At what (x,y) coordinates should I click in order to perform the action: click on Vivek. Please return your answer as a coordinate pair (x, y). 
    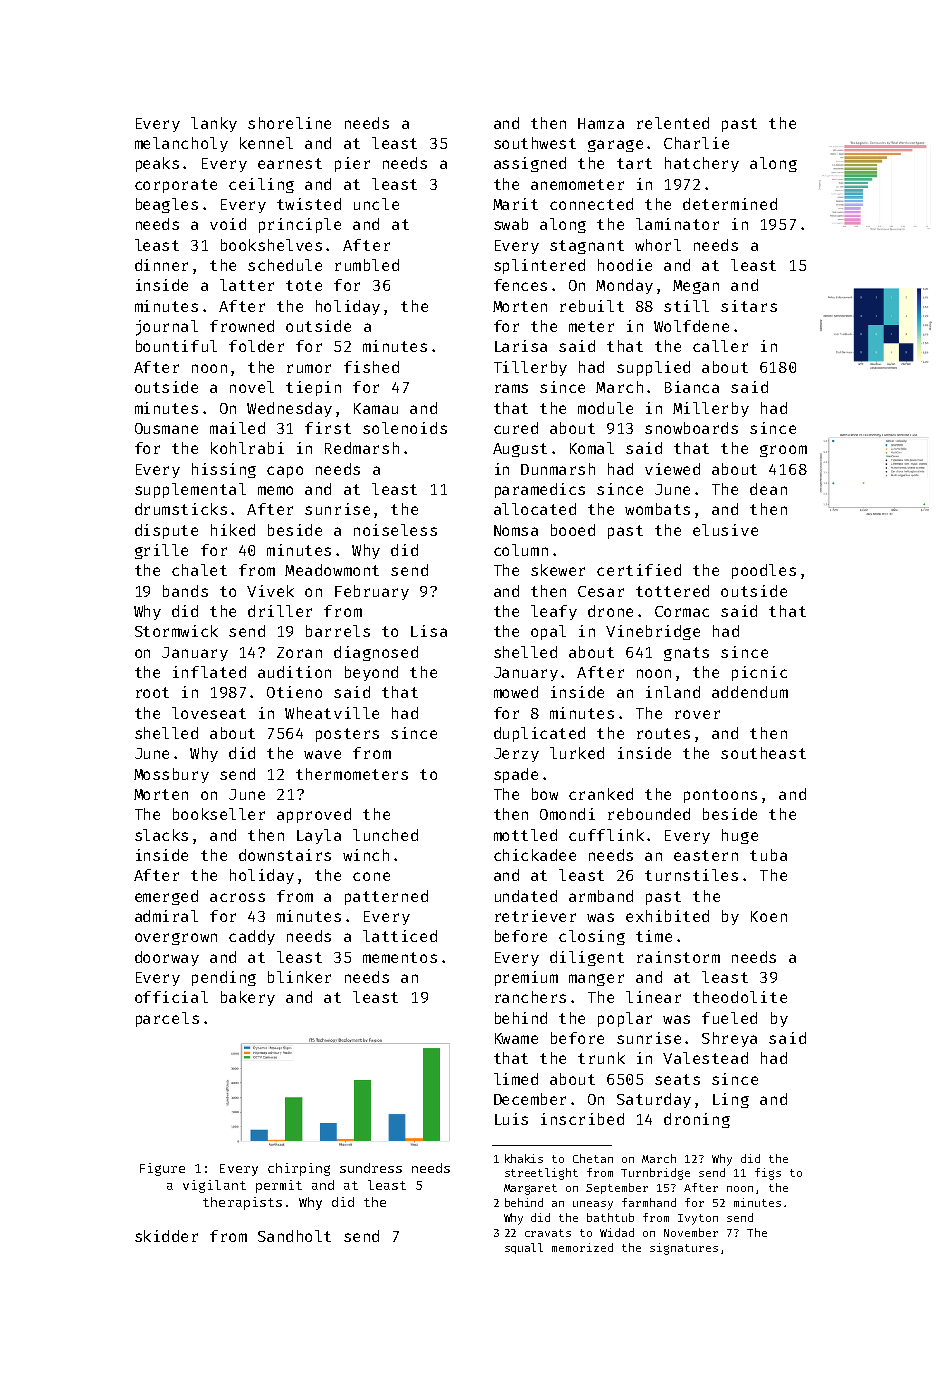
    Looking at the image, I should click on (270, 591).
